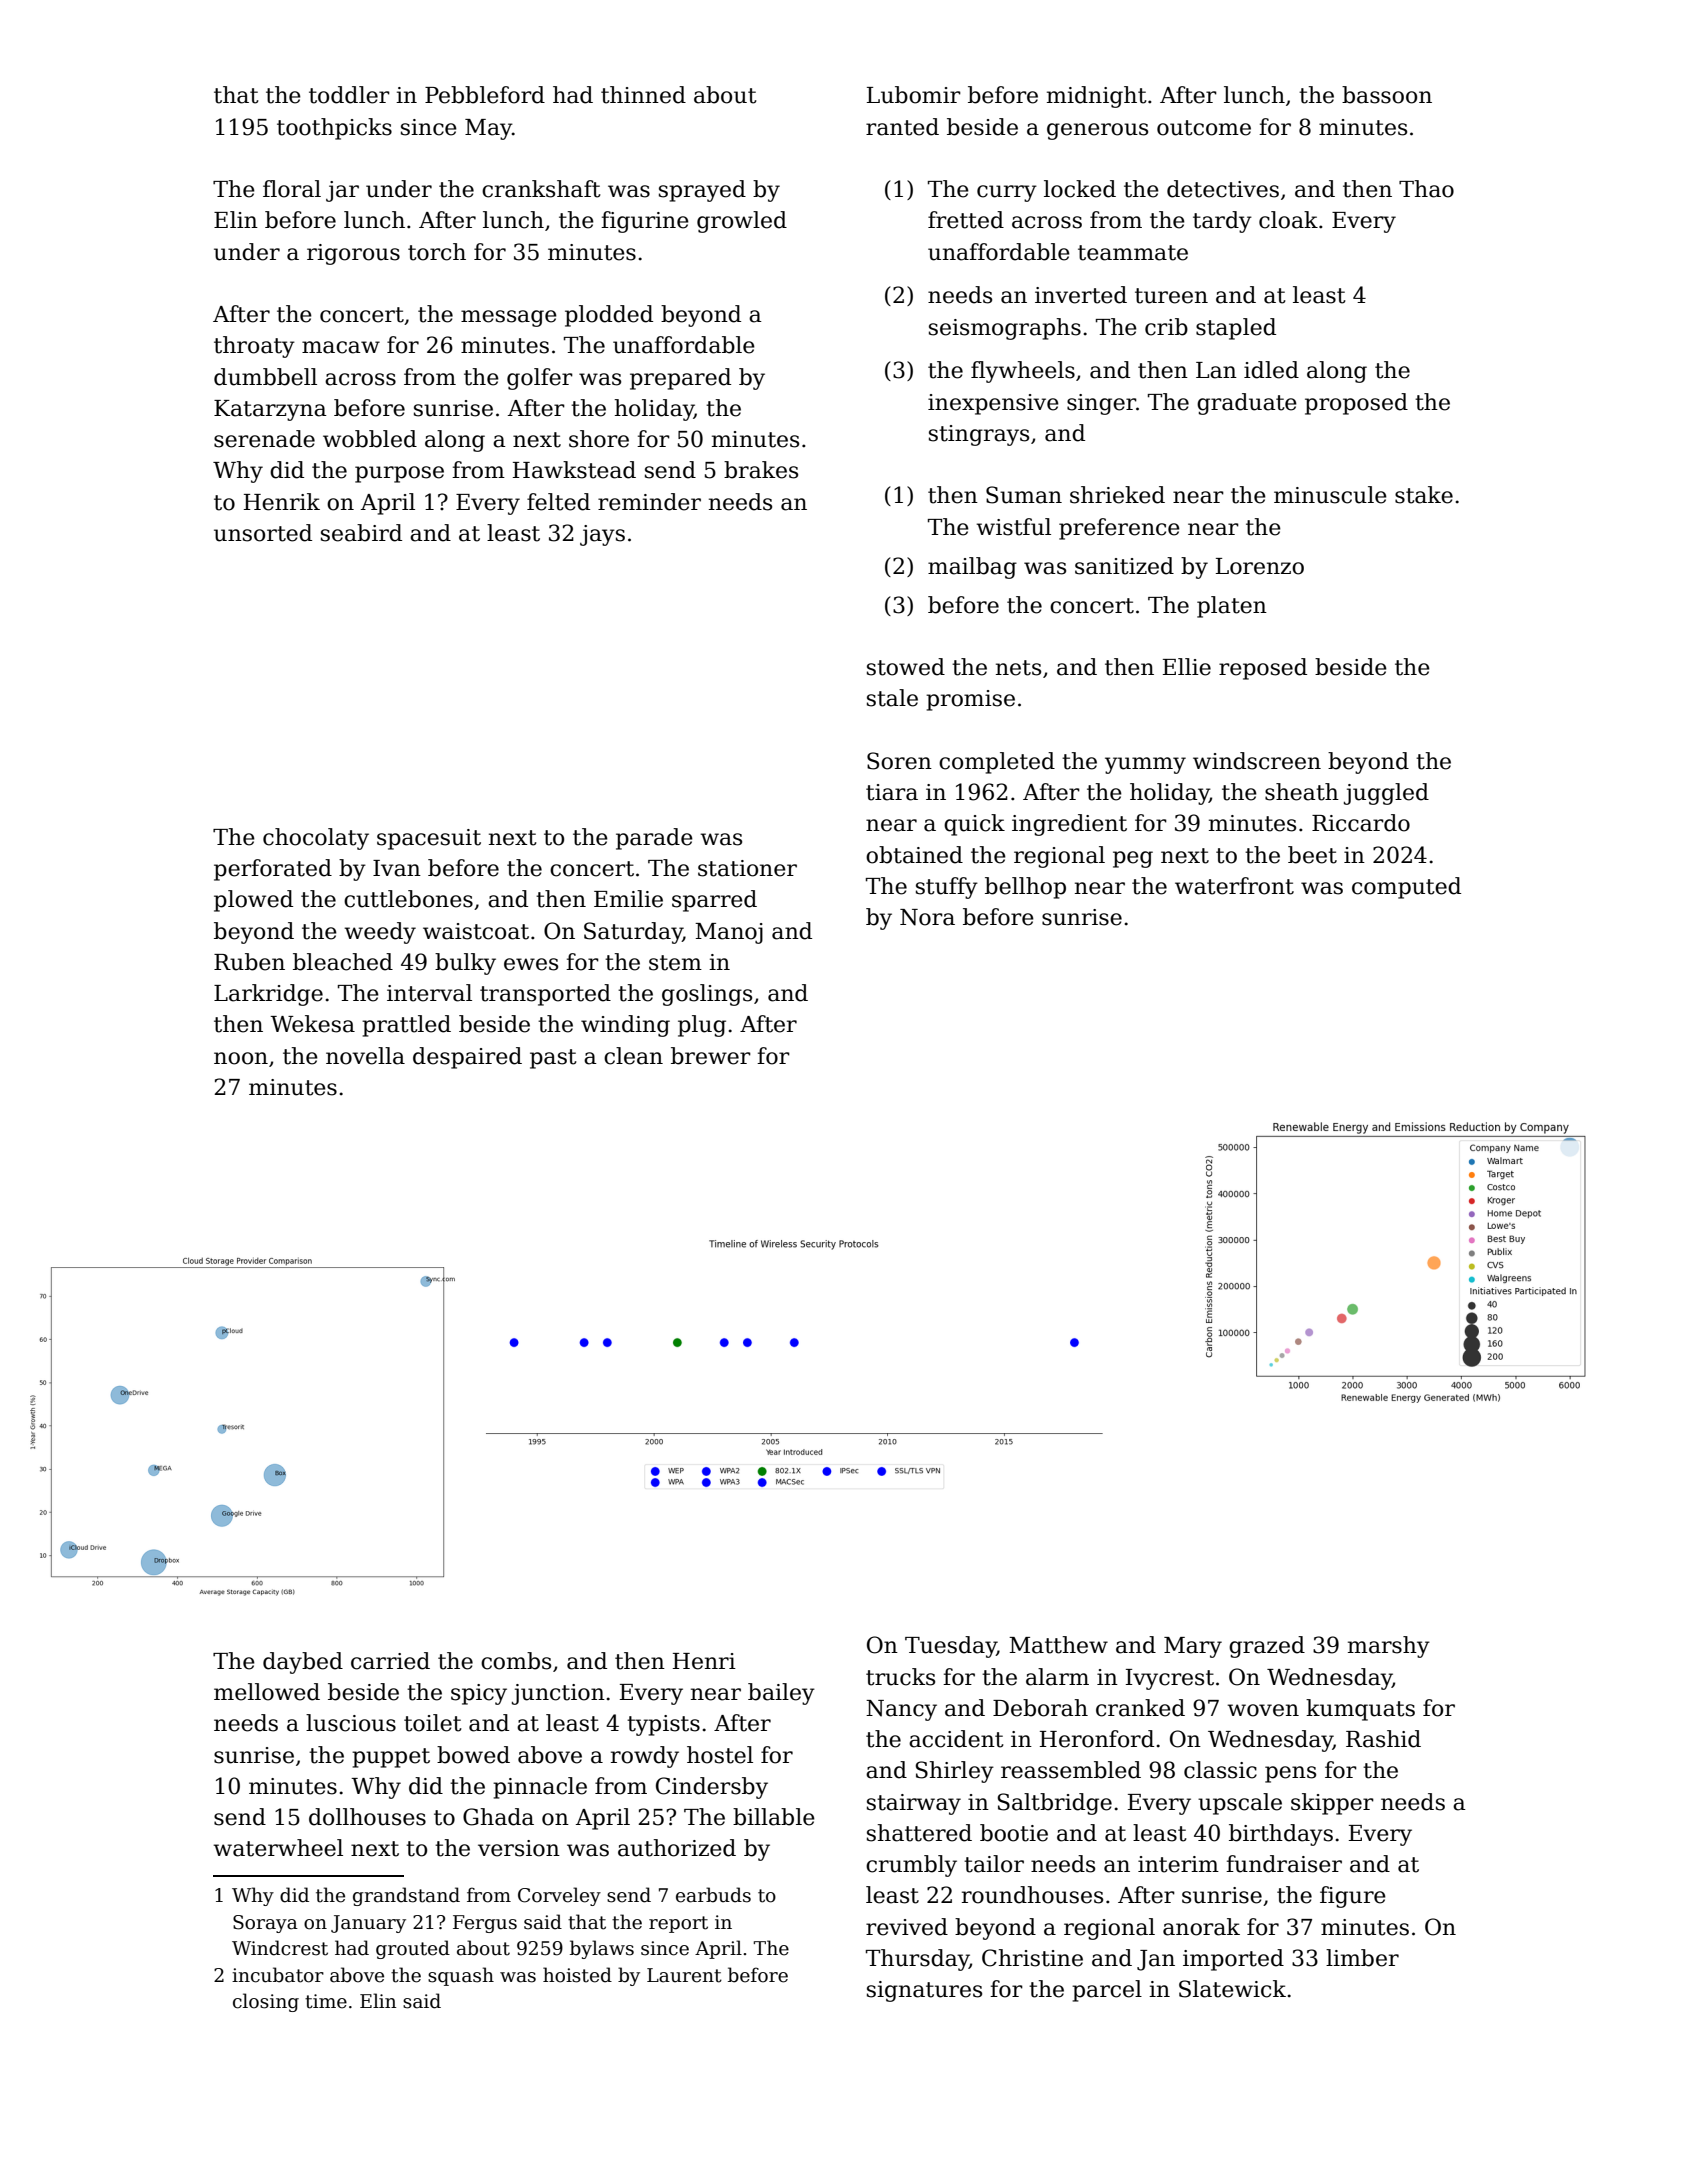 The height and width of the page is (2178, 1683). I want to click on growled, so click(742, 222).
